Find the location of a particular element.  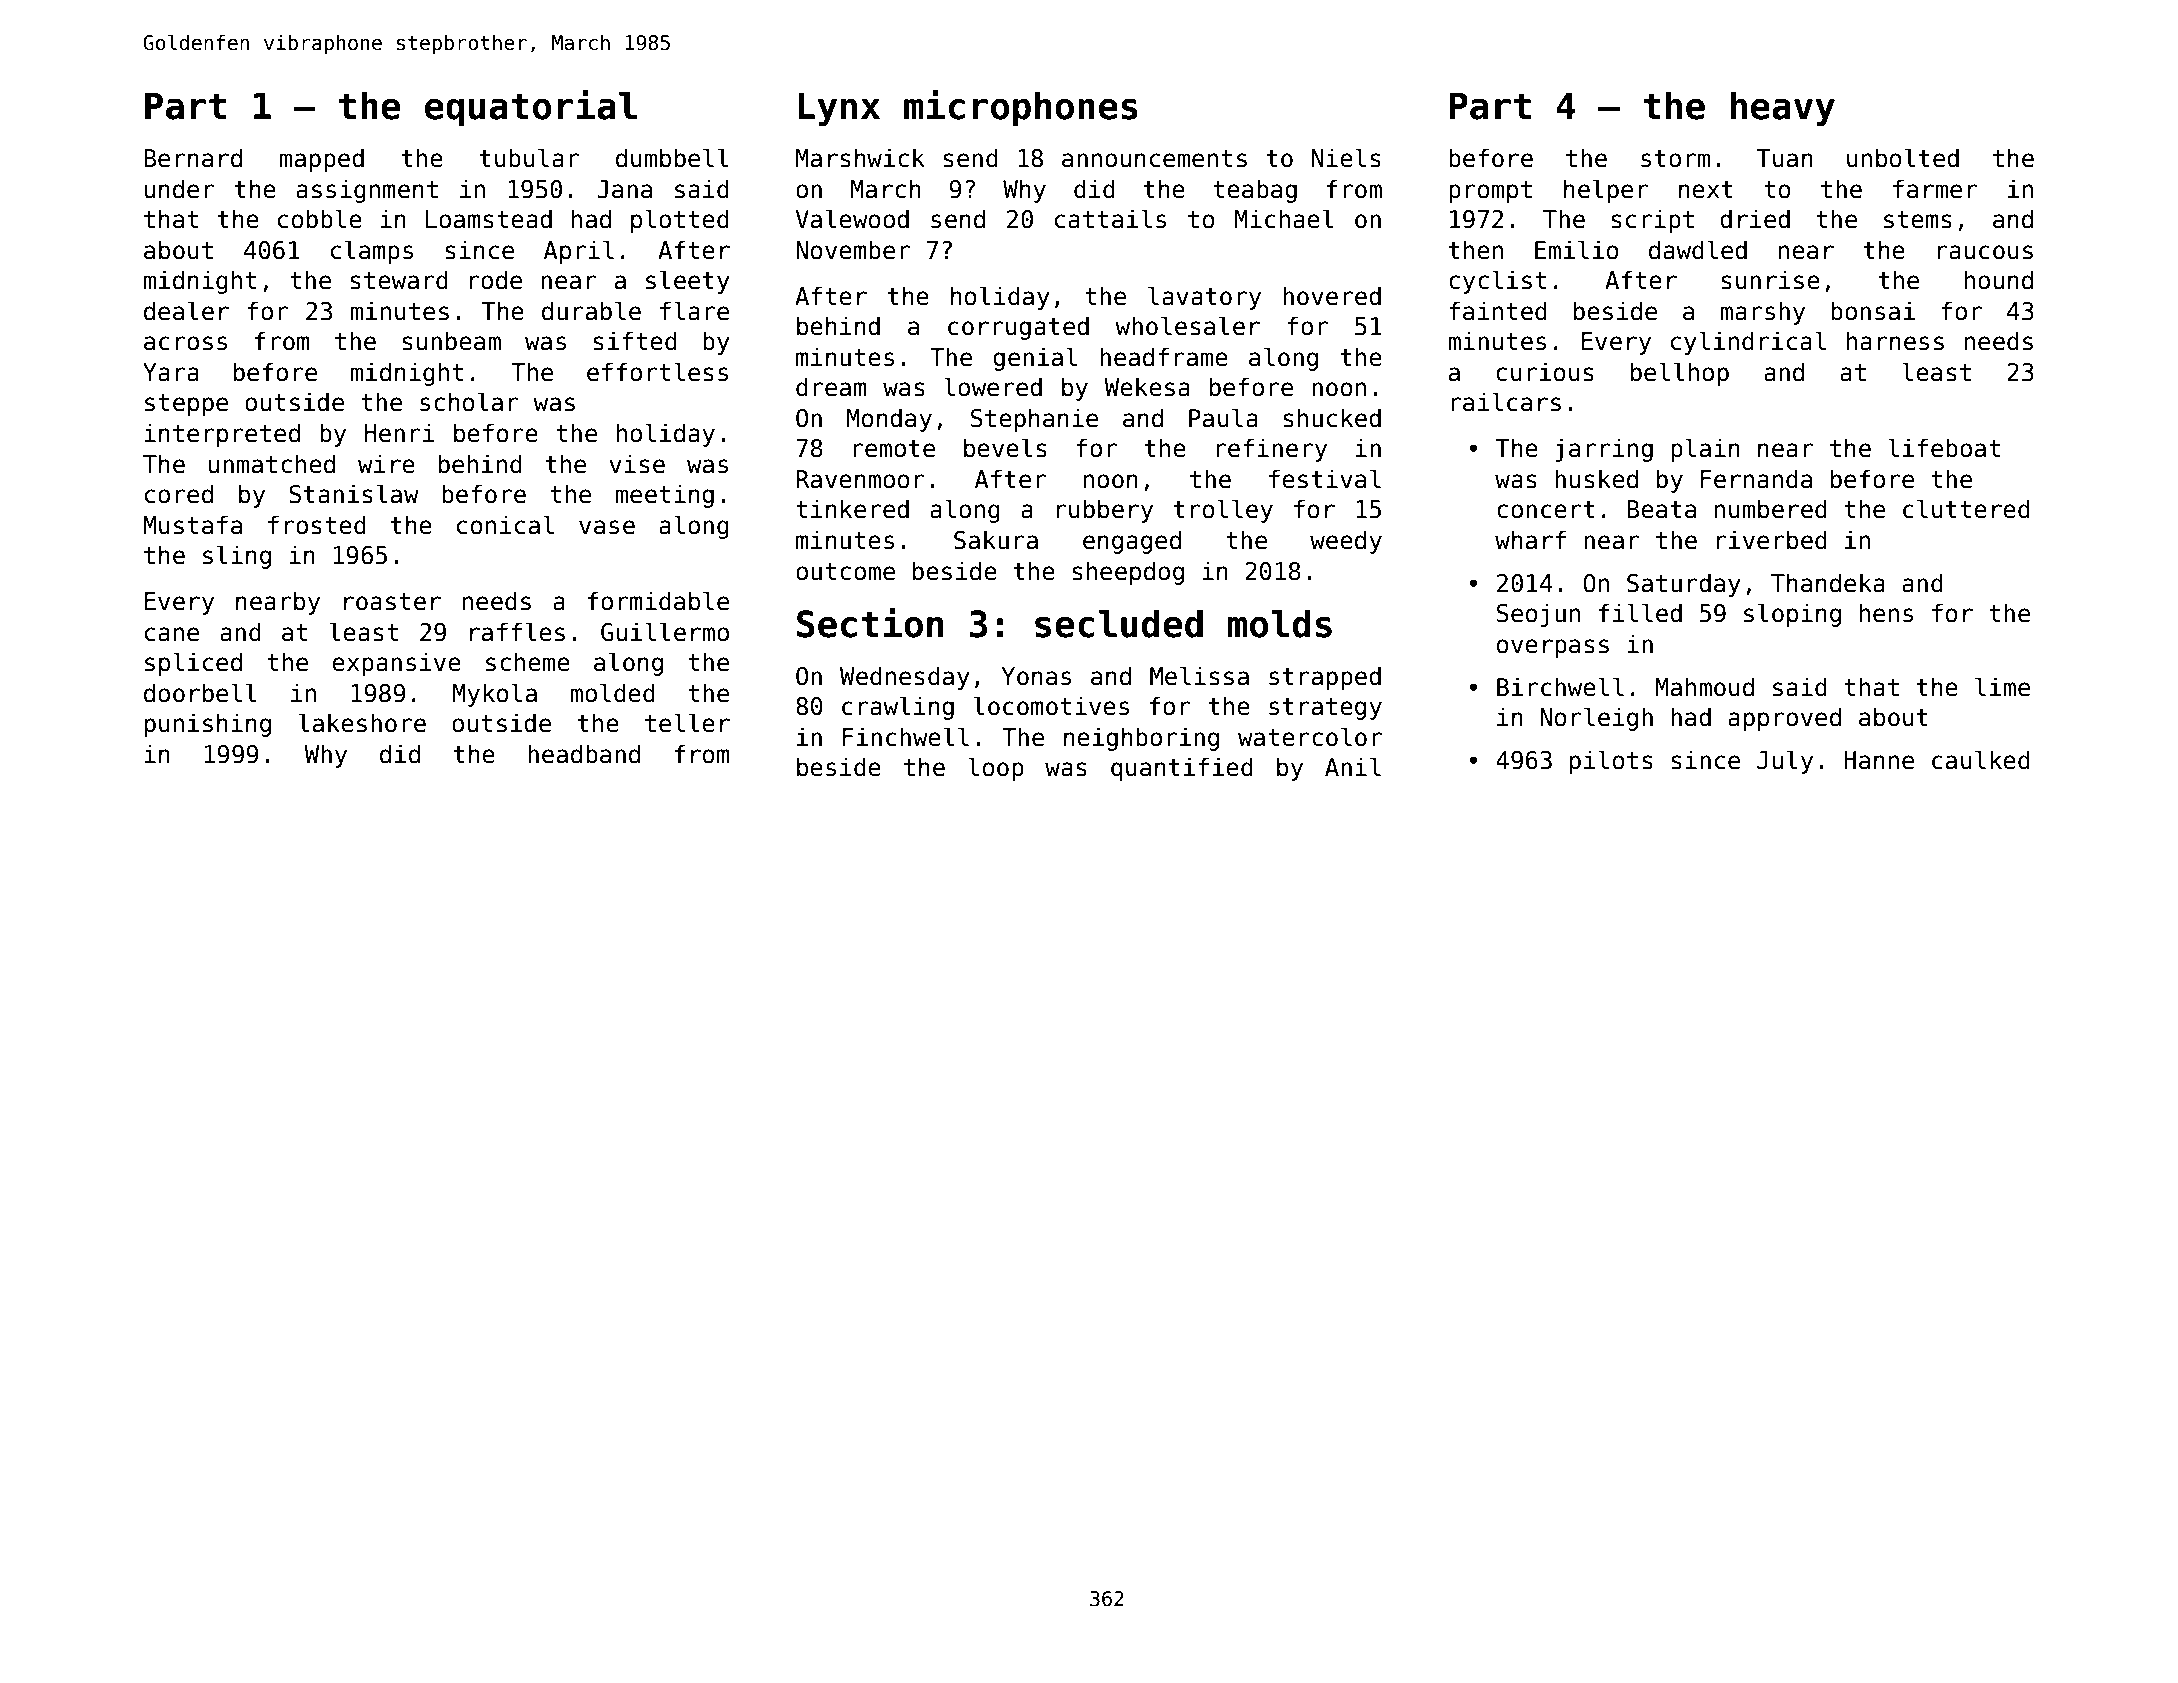

secluded is located at coordinates (1119, 623).
